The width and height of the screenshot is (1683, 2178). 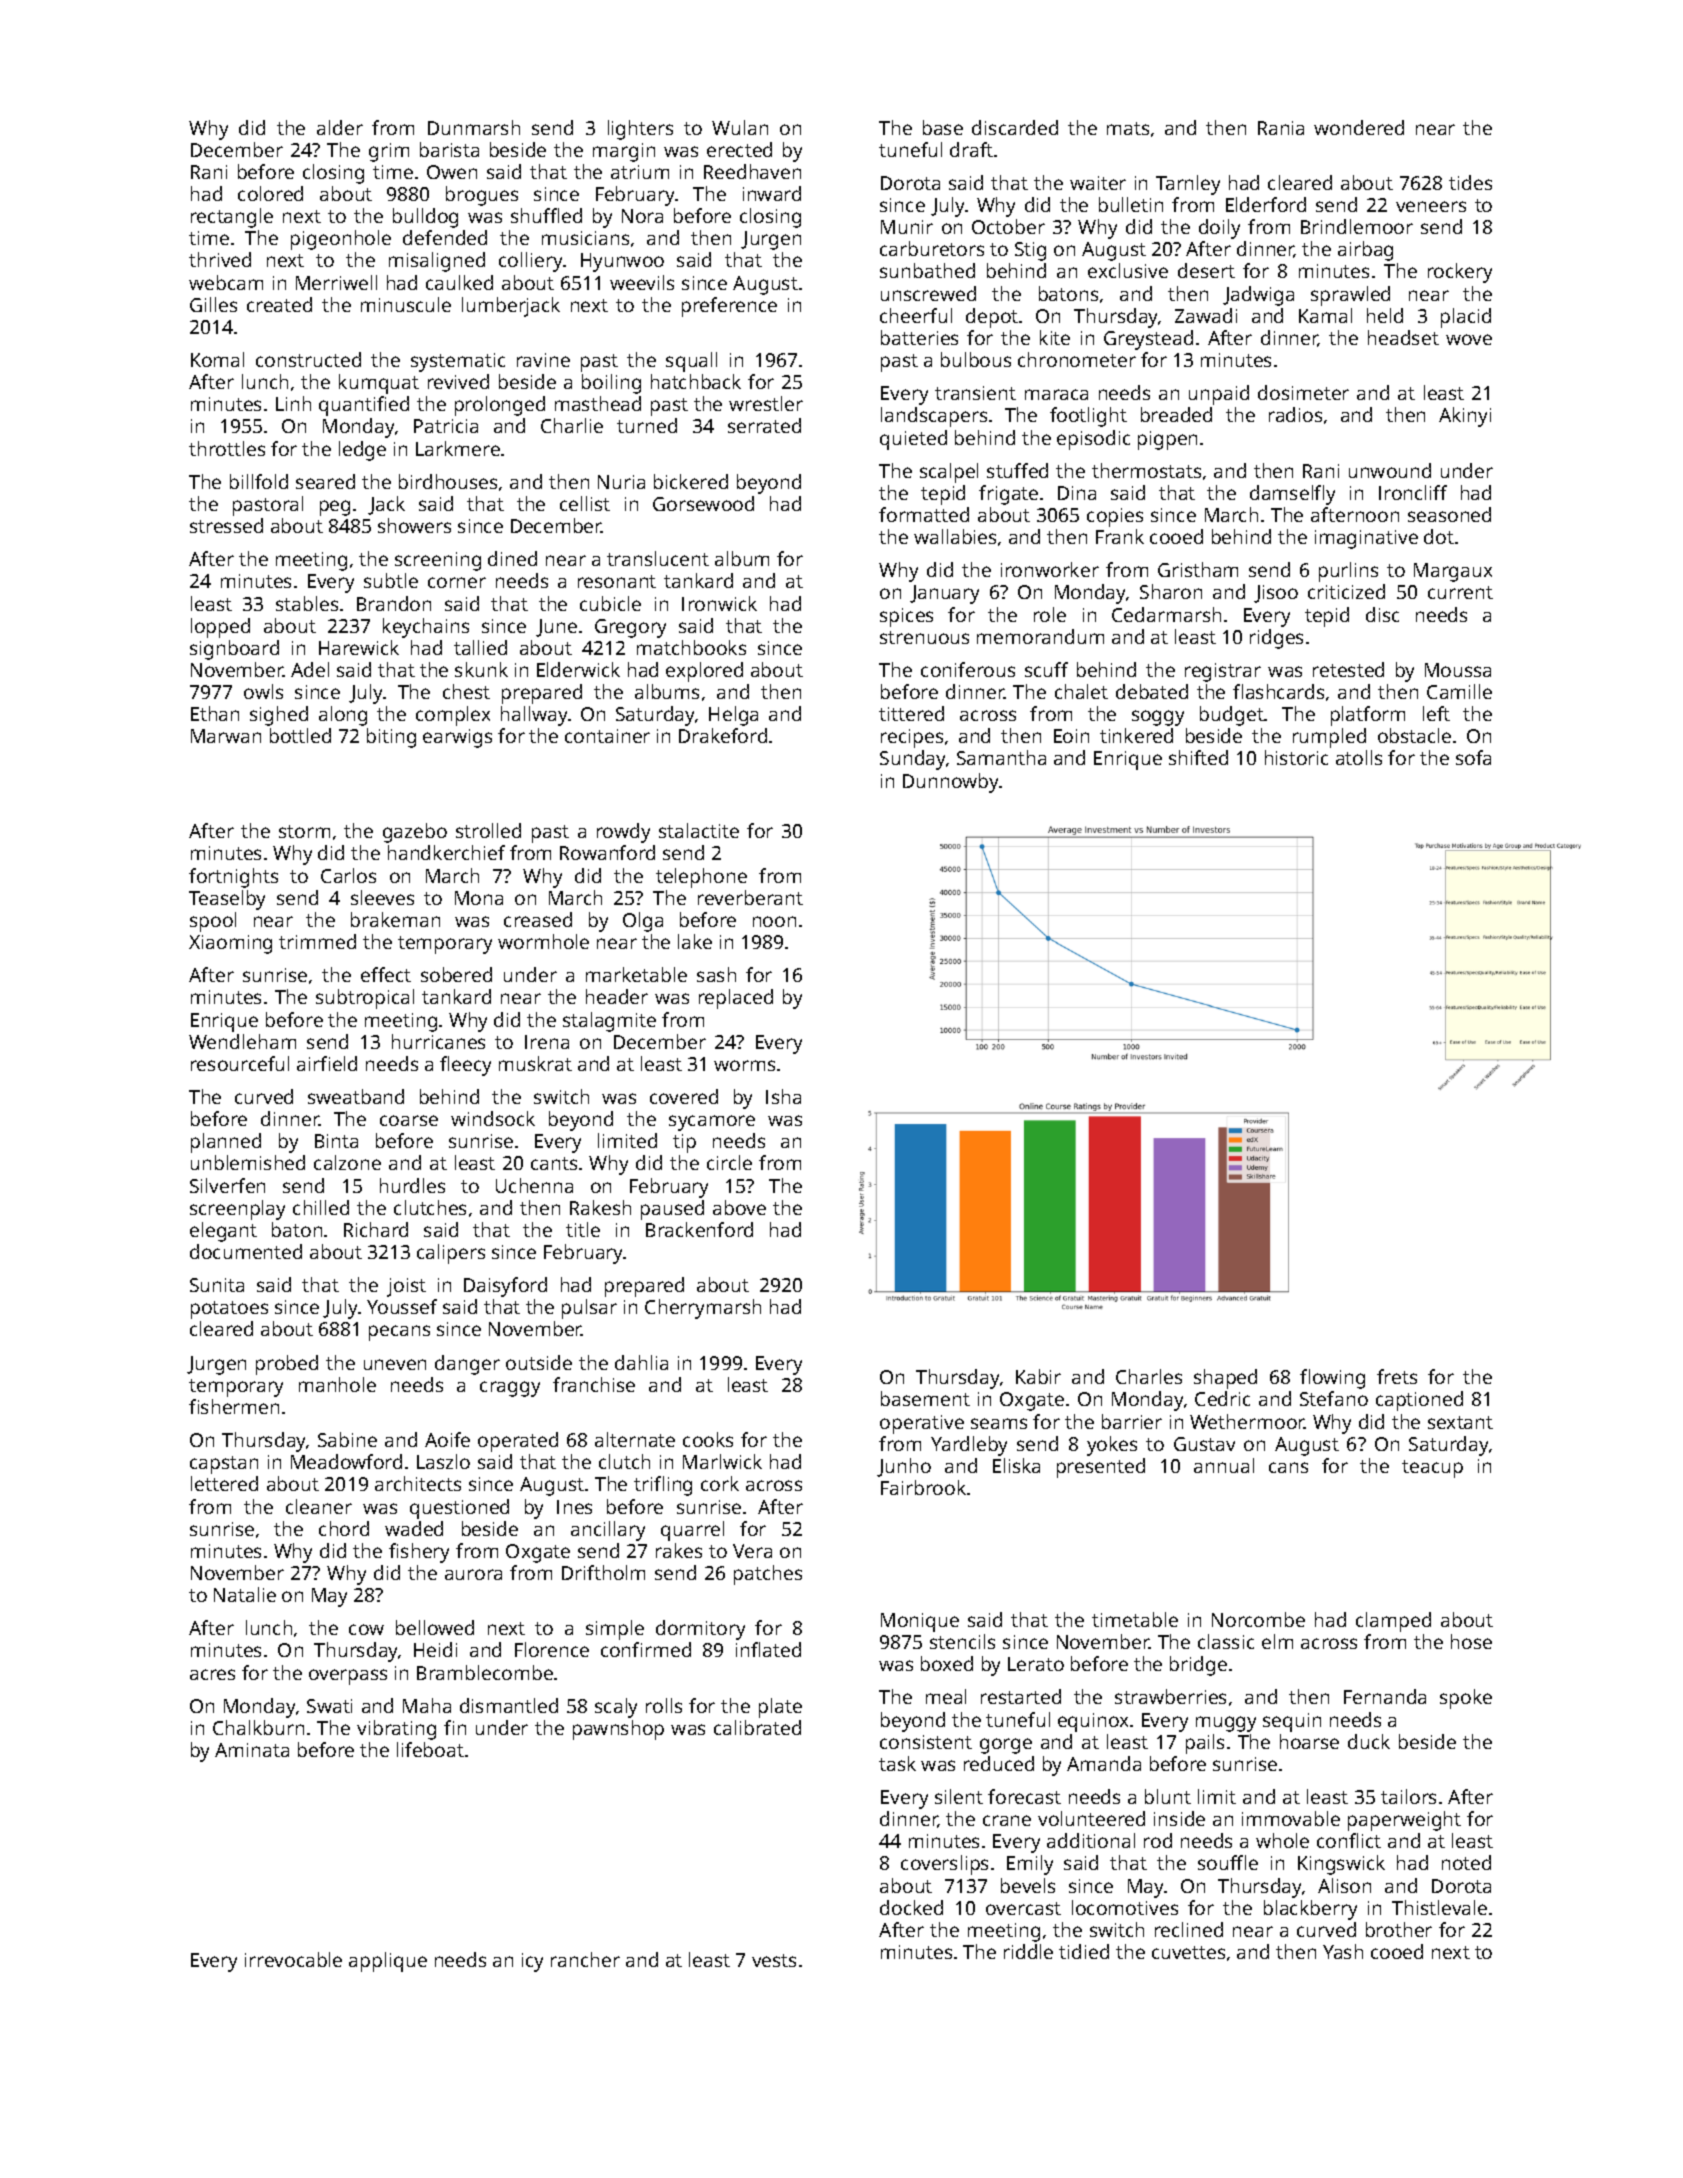 What do you see at coordinates (1296, 757) in the screenshot?
I see `historic` at bounding box center [1296, 757].
